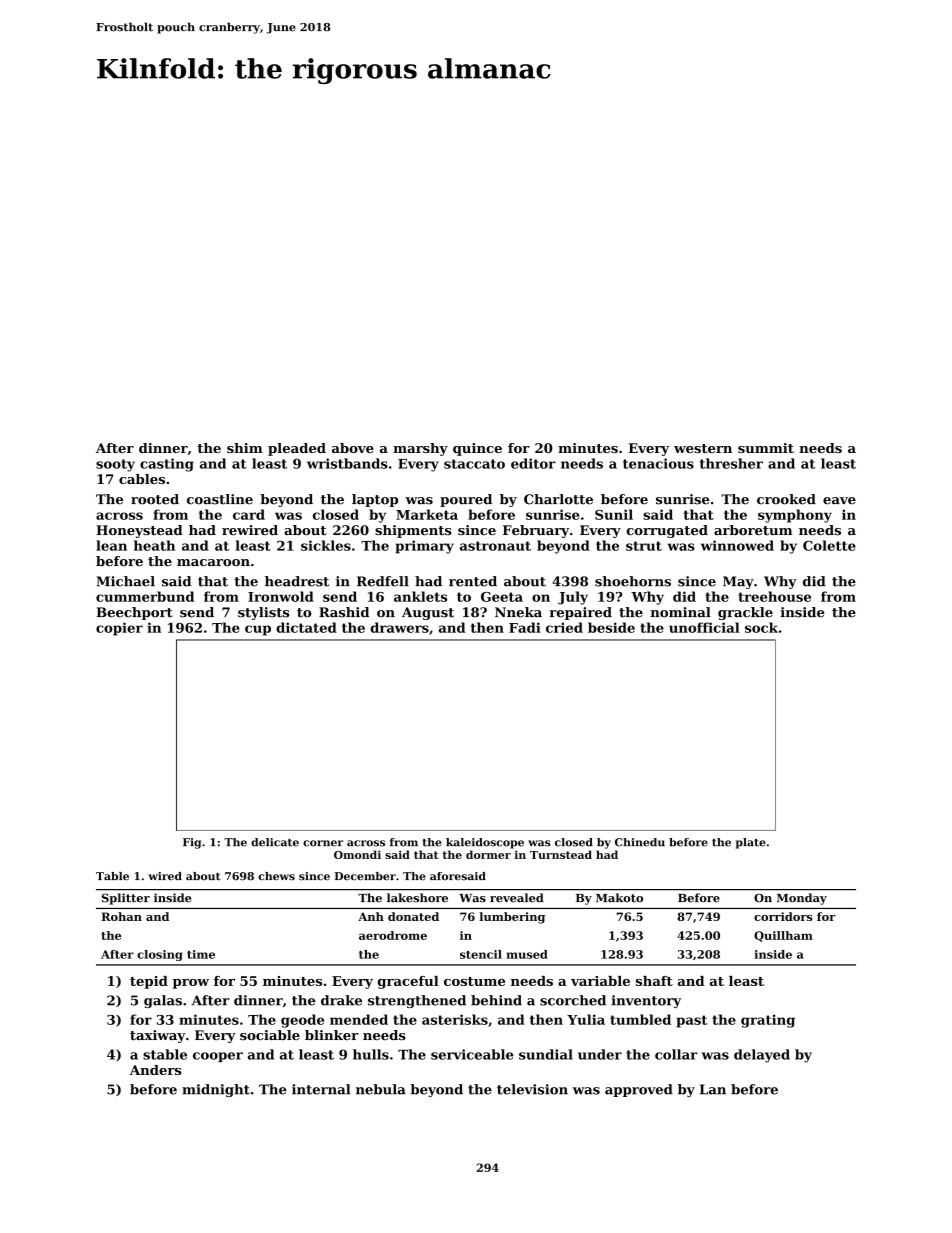  I want to click on Fig, so click(192, 843).
